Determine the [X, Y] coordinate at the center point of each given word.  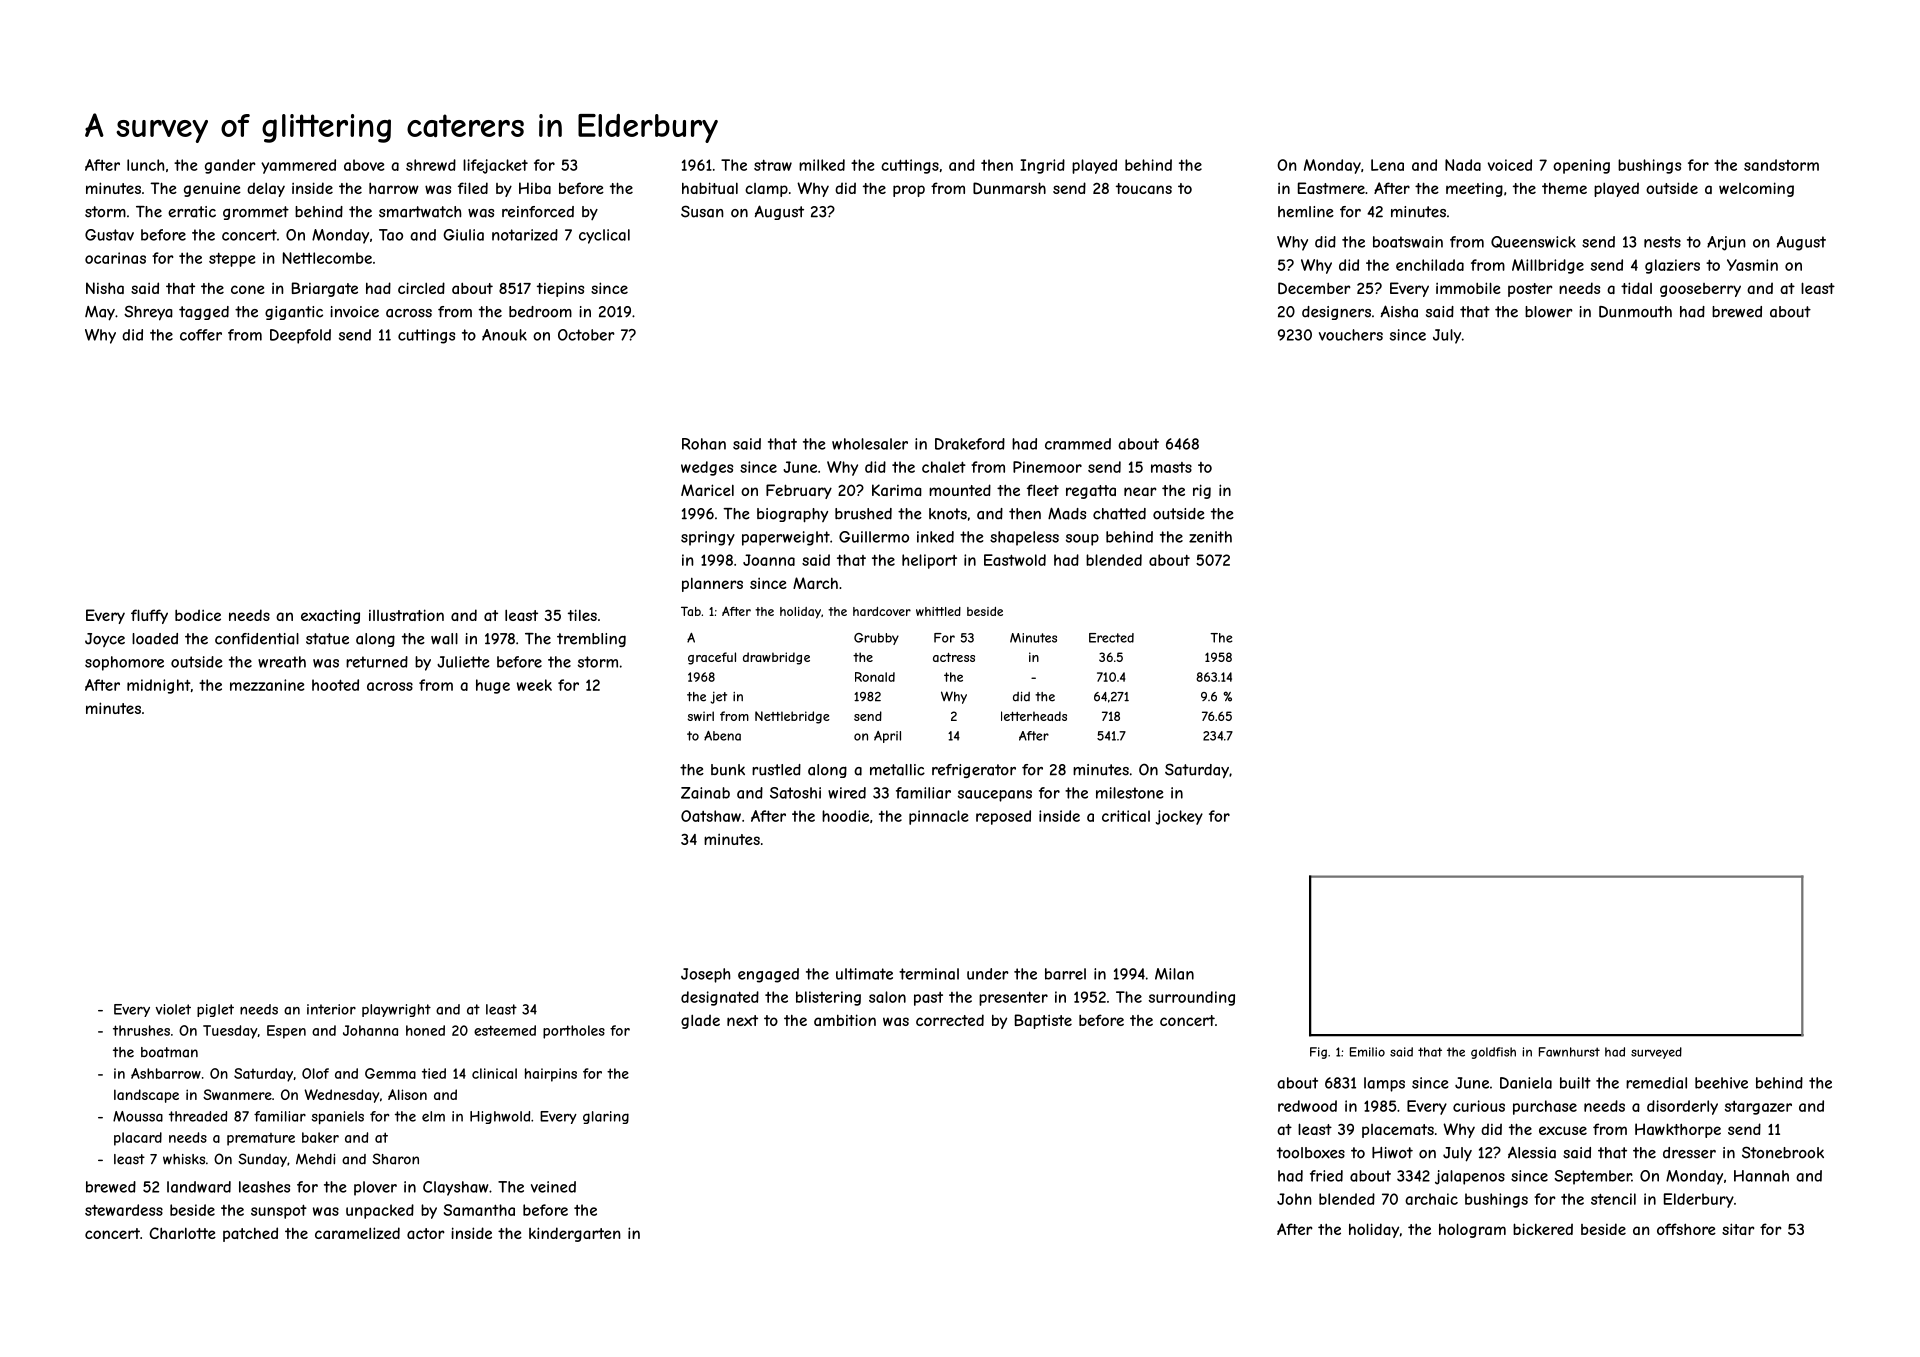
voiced [1510, 165]
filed [473, 188]
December [1314, 288]
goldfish [1493, 1053]
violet [173, 1009]
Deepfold [300, 336]
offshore [1686, 1229]
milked [822, 165]
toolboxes [1311, 1153]
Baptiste [1043, 1021]
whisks [184, 1159]
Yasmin [1752, 265]
